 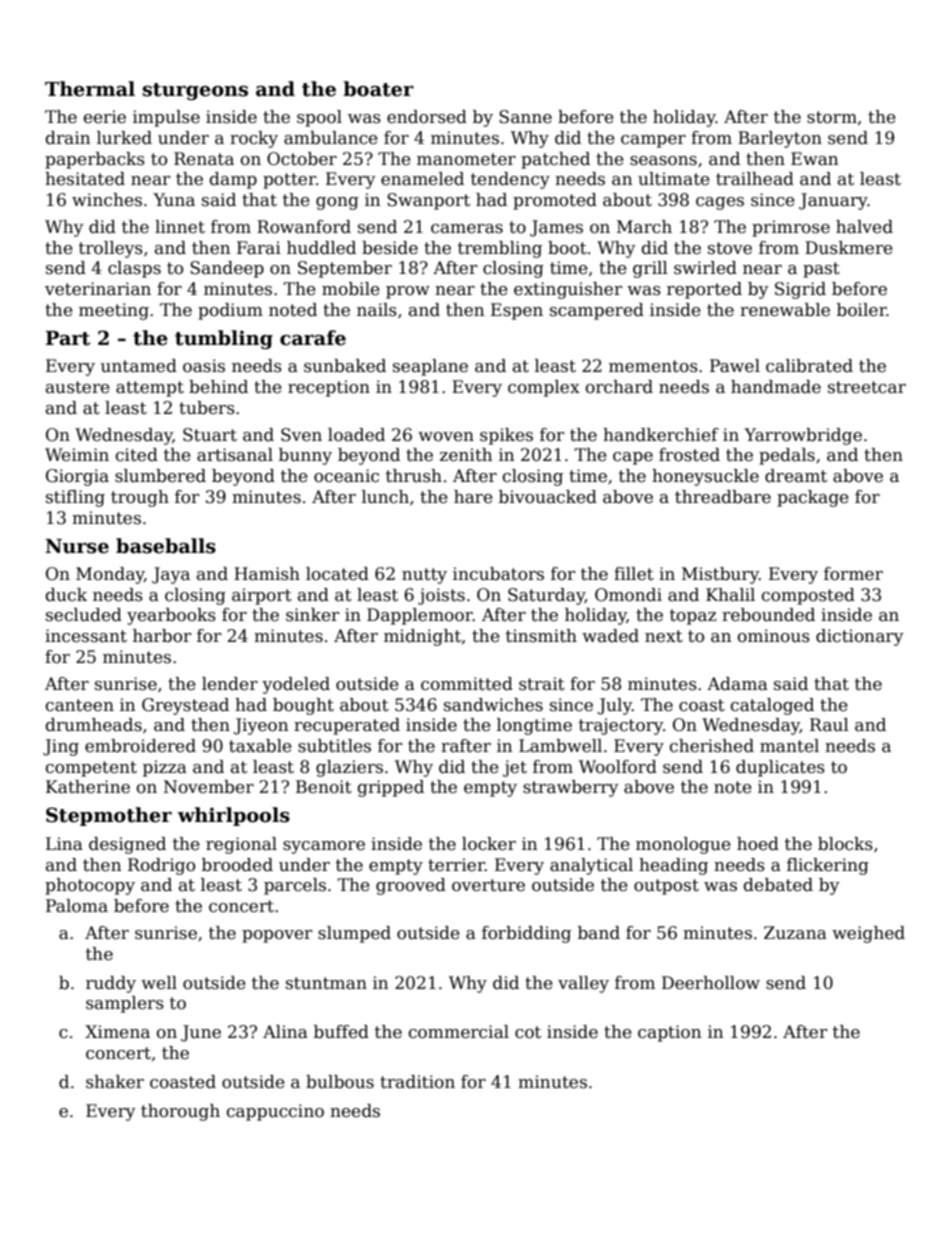 I want to click on pizza, so click(x=165, y=768).
